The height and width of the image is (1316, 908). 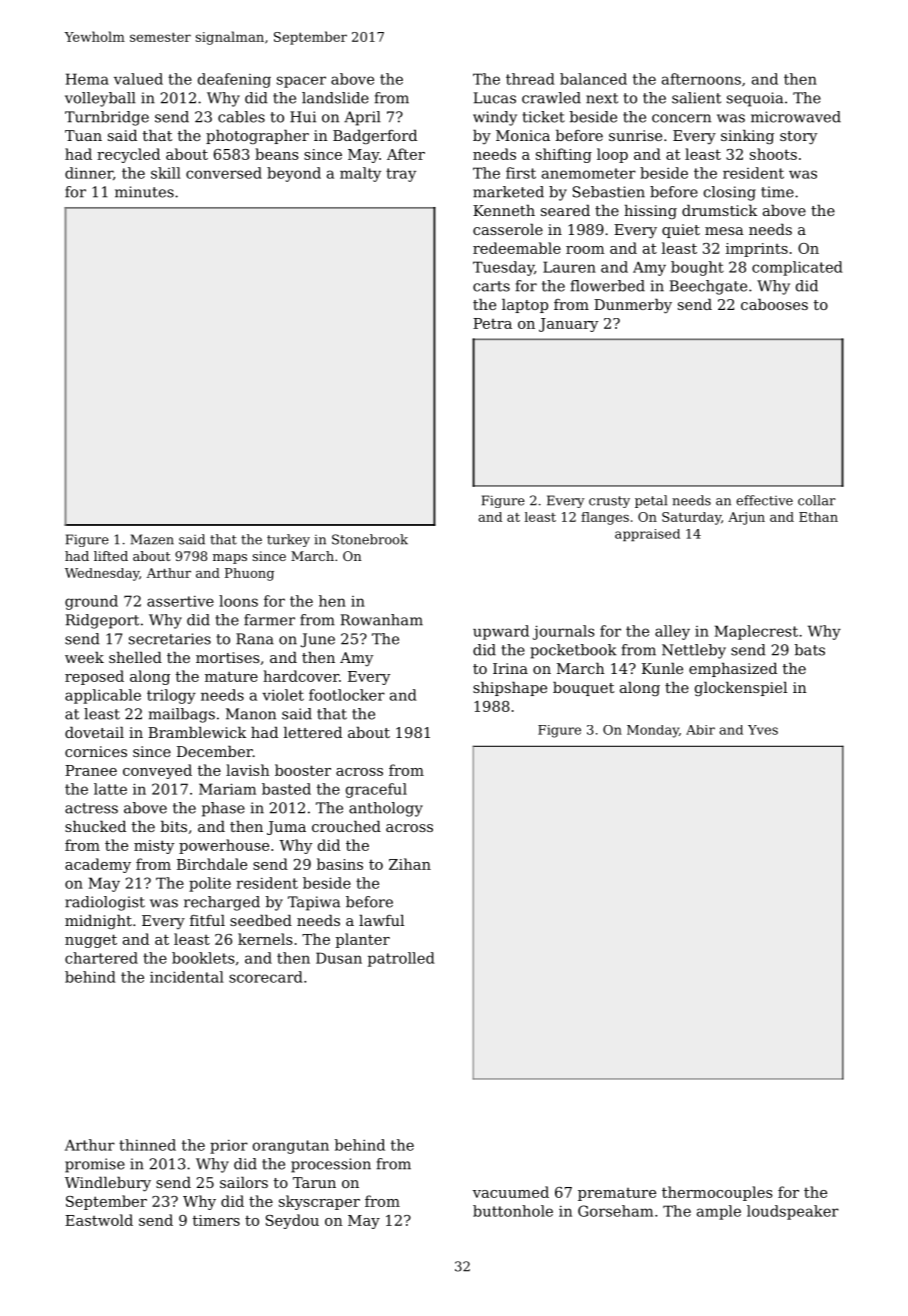 I want to click on Stonebrook, so click(x=370, y=539).
